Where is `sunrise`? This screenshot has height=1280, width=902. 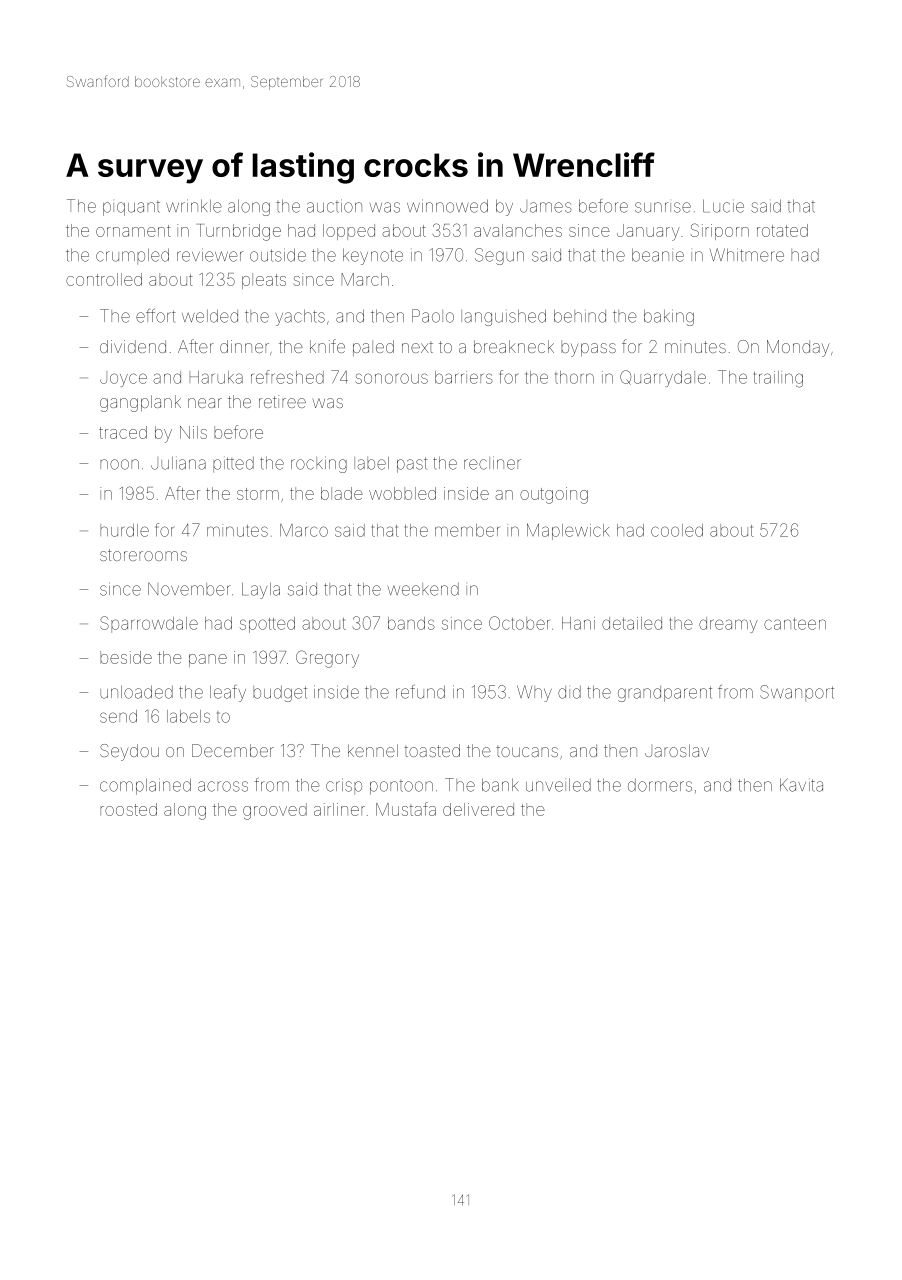 sunrise is located at coordinates (663, 207).
